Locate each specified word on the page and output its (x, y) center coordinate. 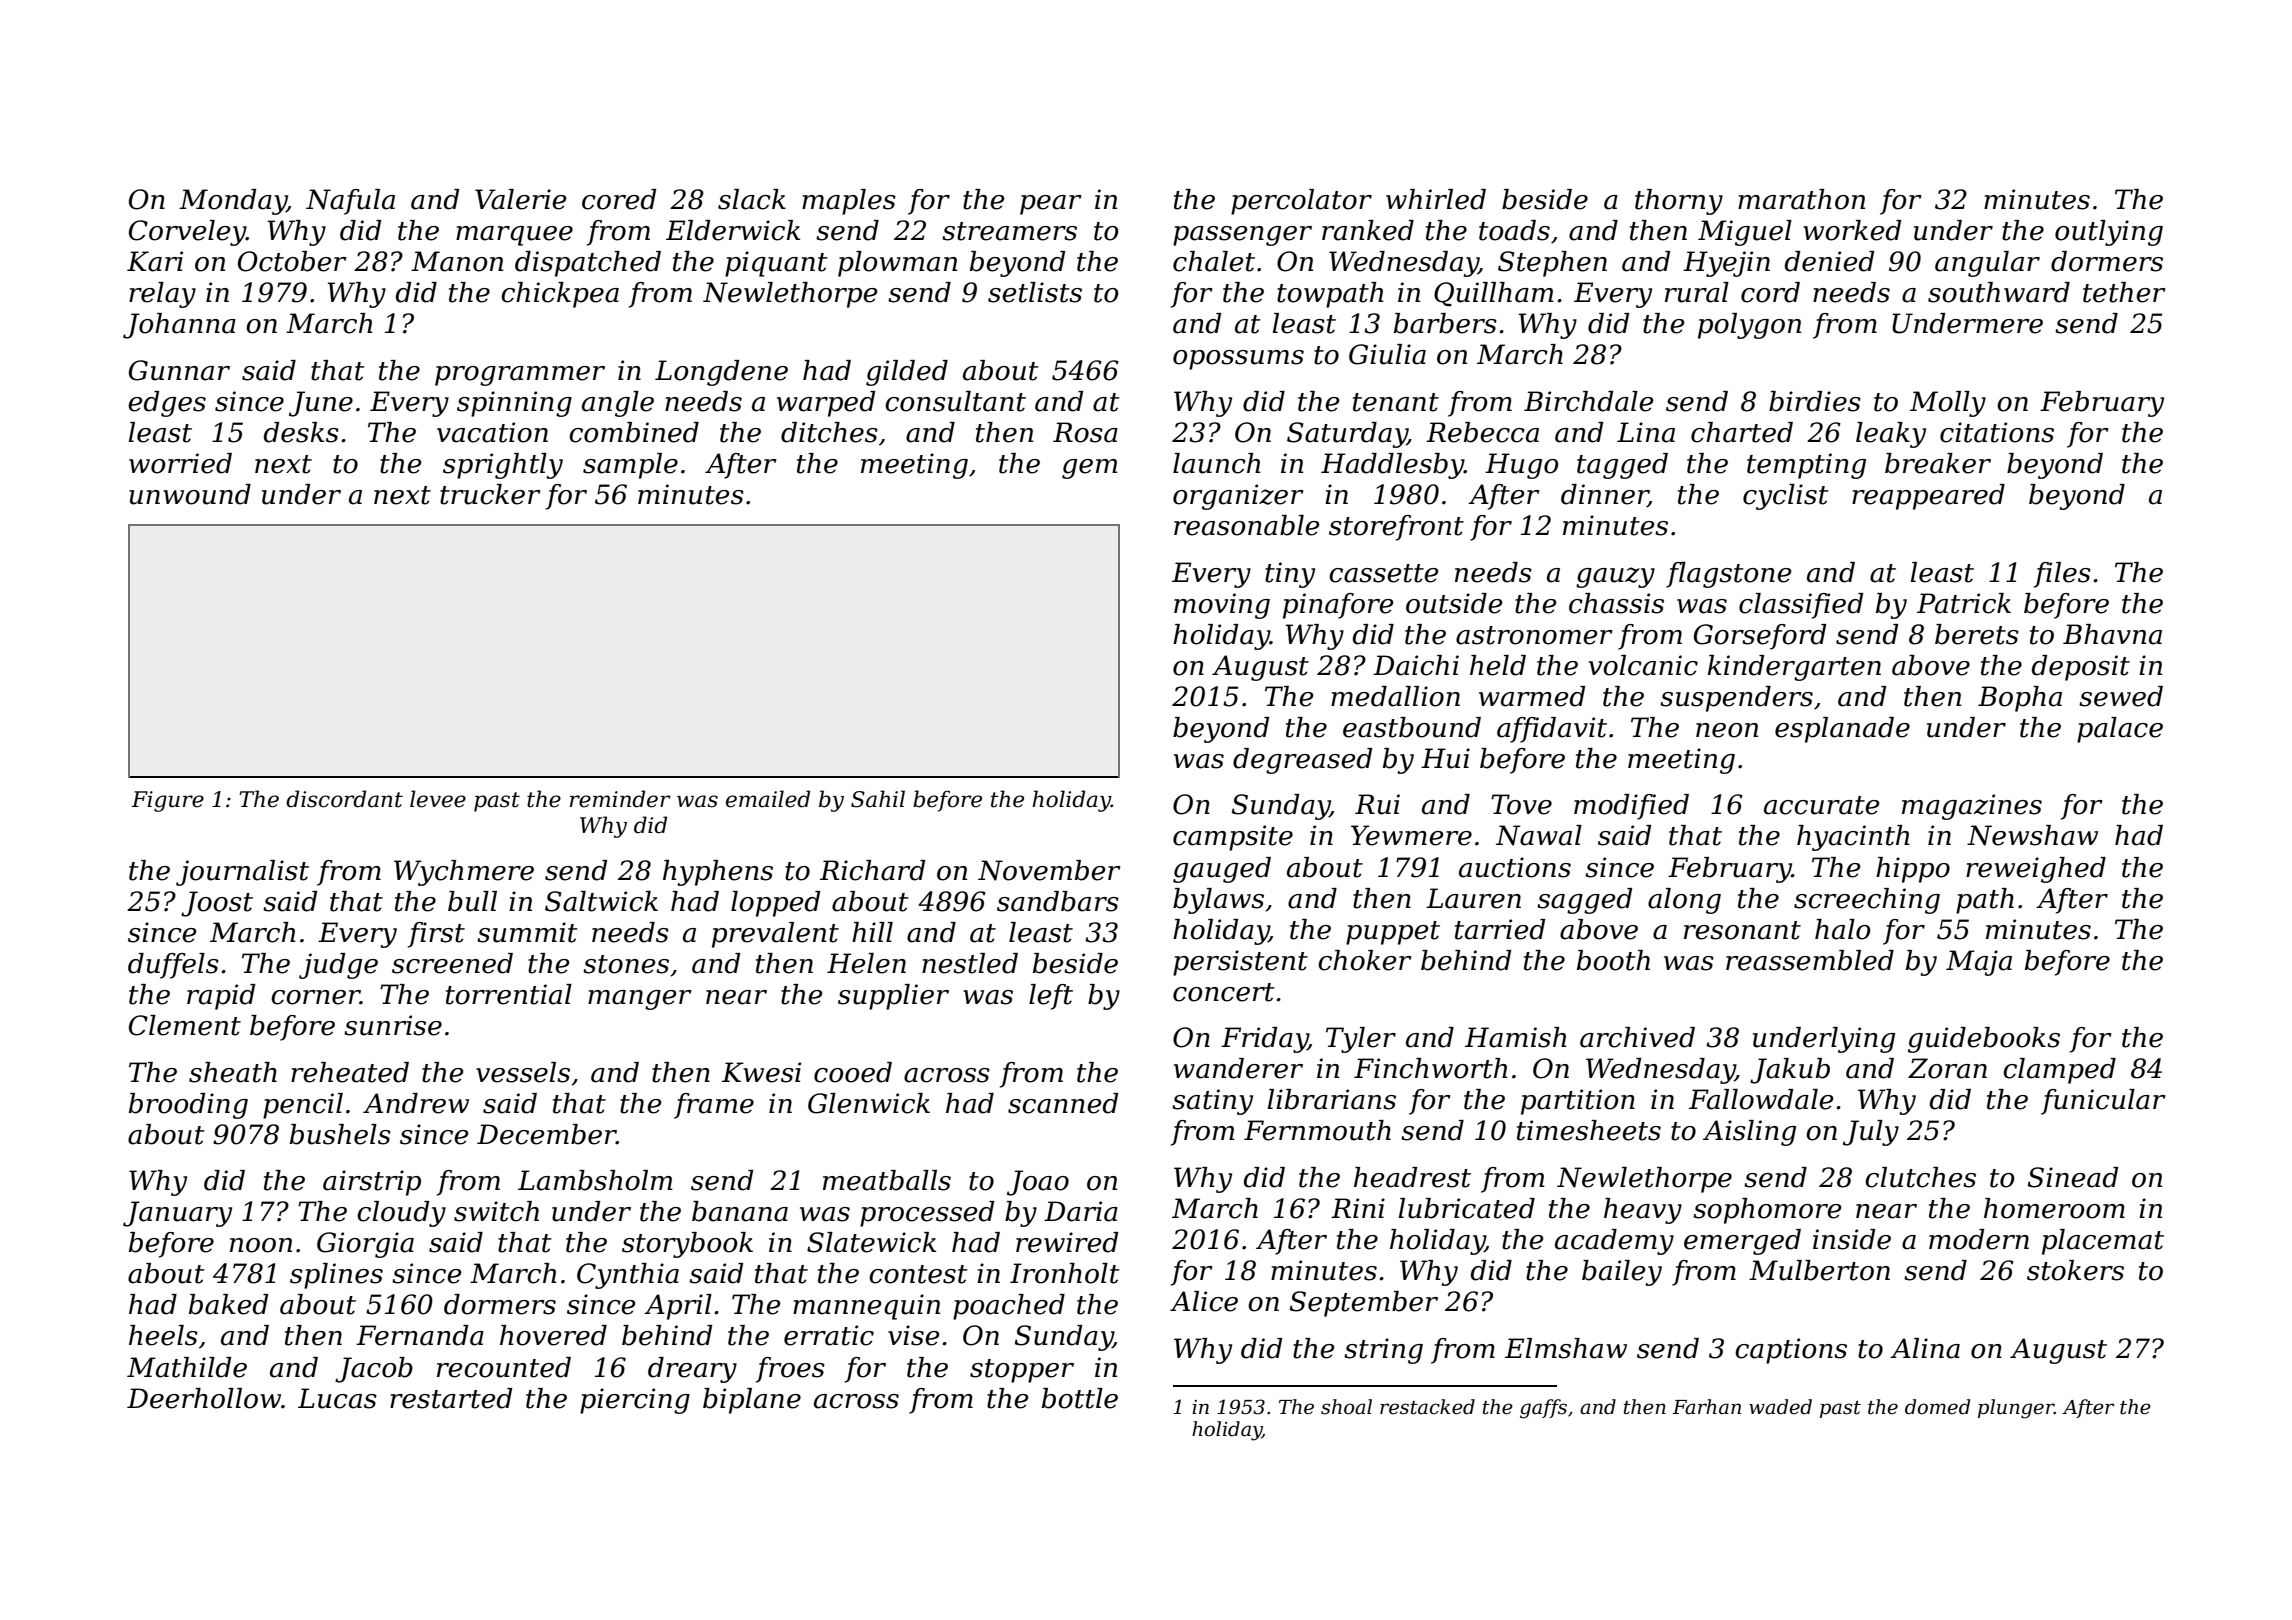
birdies (1815, 401)
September (1364, 1304)
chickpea (560, 295)
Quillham (1494, 294)
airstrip (372, 1183)
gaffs (1543, 1409)
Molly (1948, 404)
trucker (490, 494)
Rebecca (1482, 432)
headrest (1412, 1177)
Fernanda (420, 1335)
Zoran (1947, 1068)
